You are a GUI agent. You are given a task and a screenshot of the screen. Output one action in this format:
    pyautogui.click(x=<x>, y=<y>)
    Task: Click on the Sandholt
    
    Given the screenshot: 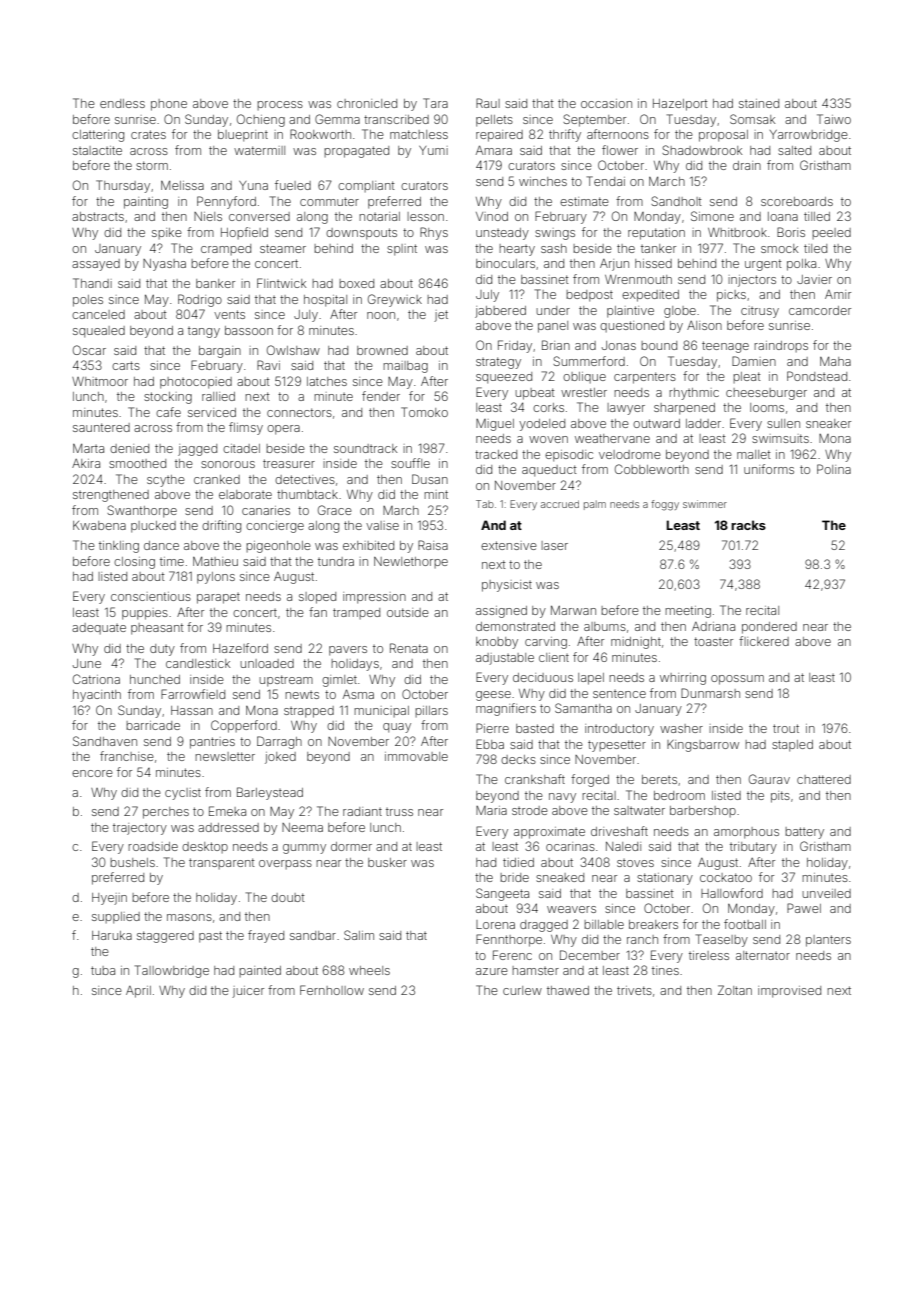 What is the action you would take?
    pyautogui.click(x=676, y=201)
